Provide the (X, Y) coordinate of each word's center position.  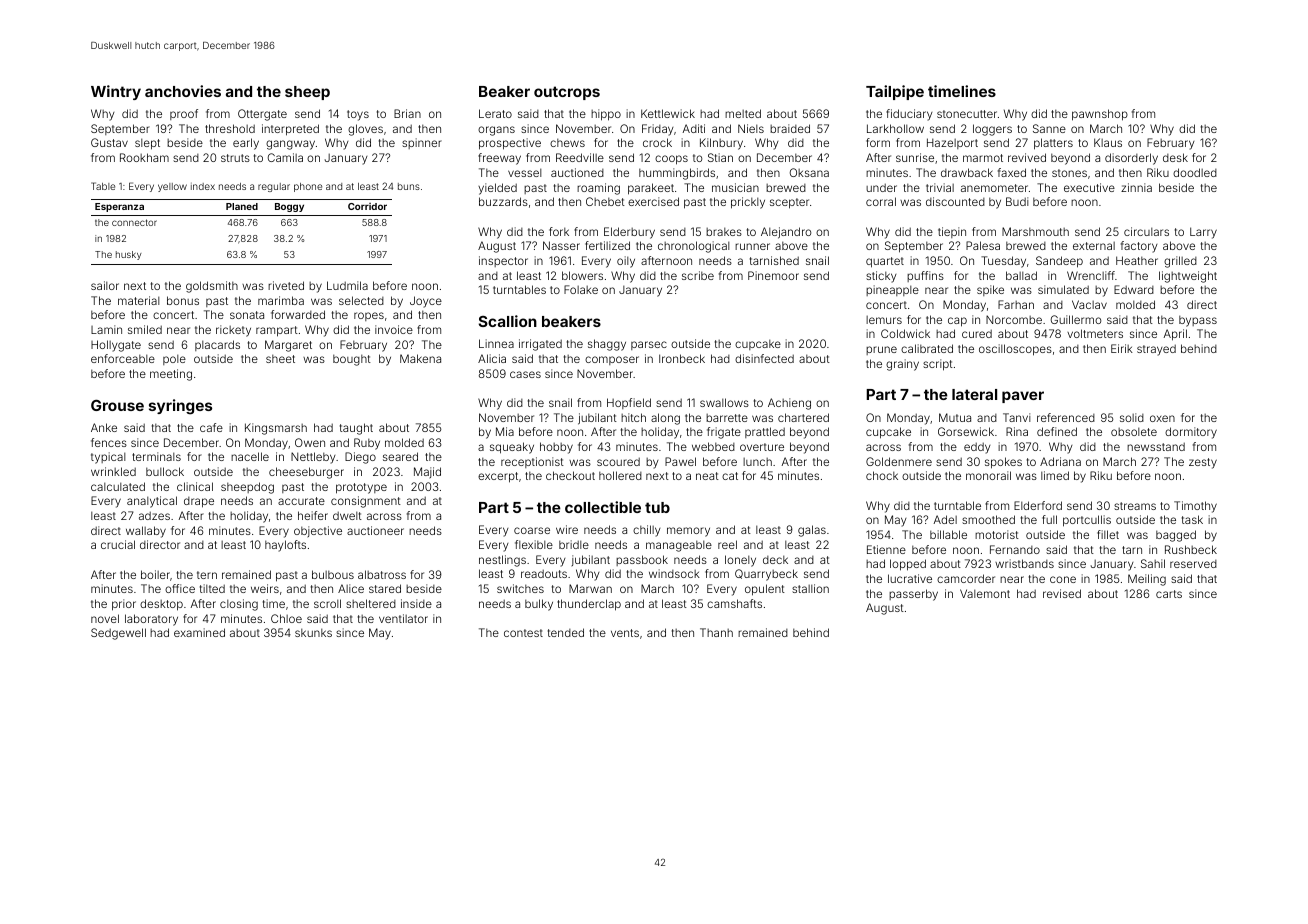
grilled (1180, 262)
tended (566, 632)
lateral (974, 394)
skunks (313, 632)
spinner (422, 143)
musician (735, 187)
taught (356, 429)
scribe (698, 275)
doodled (1195, 172)
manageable (679, 546)
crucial (118, 544)
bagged (1176, 536)
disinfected (764, 358)
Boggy (289, 207)
